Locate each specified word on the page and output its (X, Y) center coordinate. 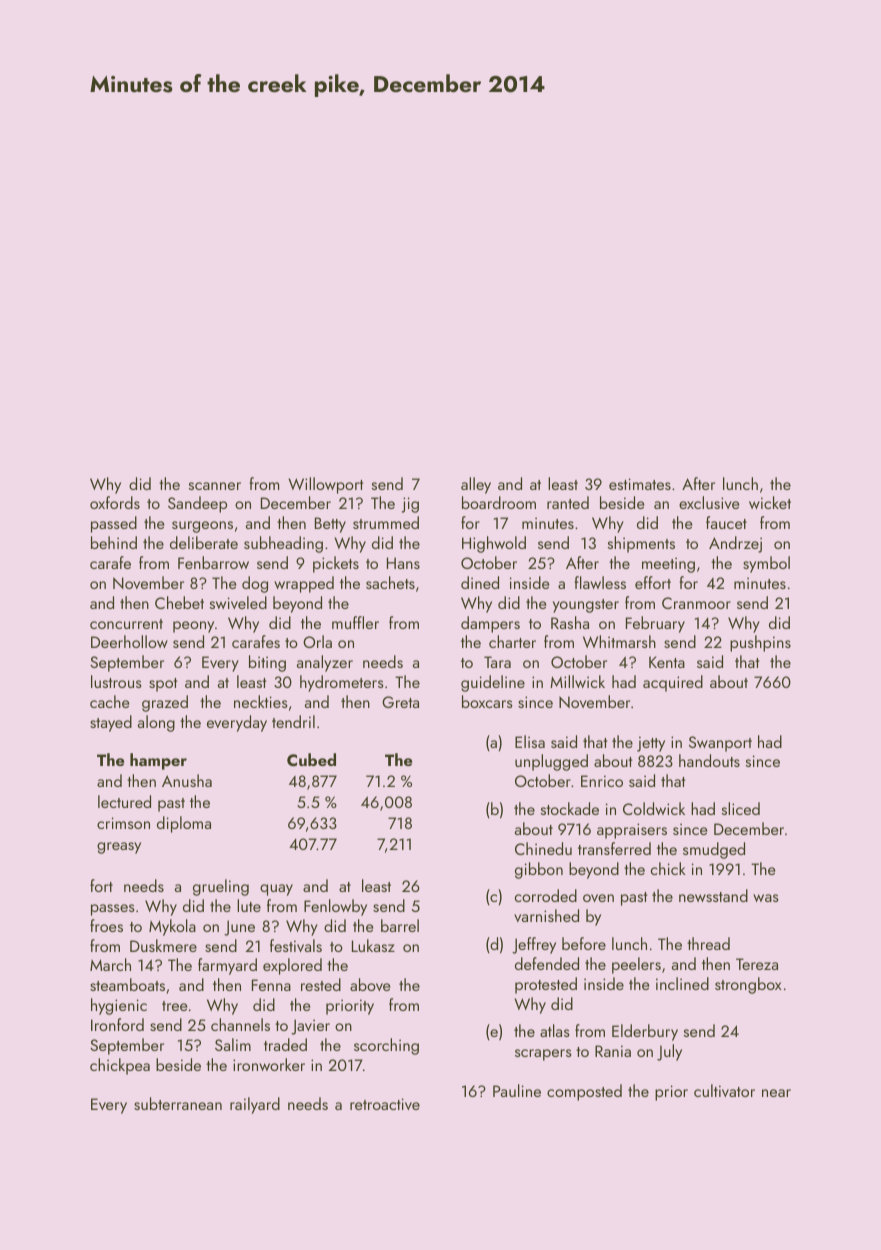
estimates (640, 484)
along (156, 723)
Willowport (325, 485)
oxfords (115, 502)
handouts (709, 760)
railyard (255, 1105)
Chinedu (543, 848)
